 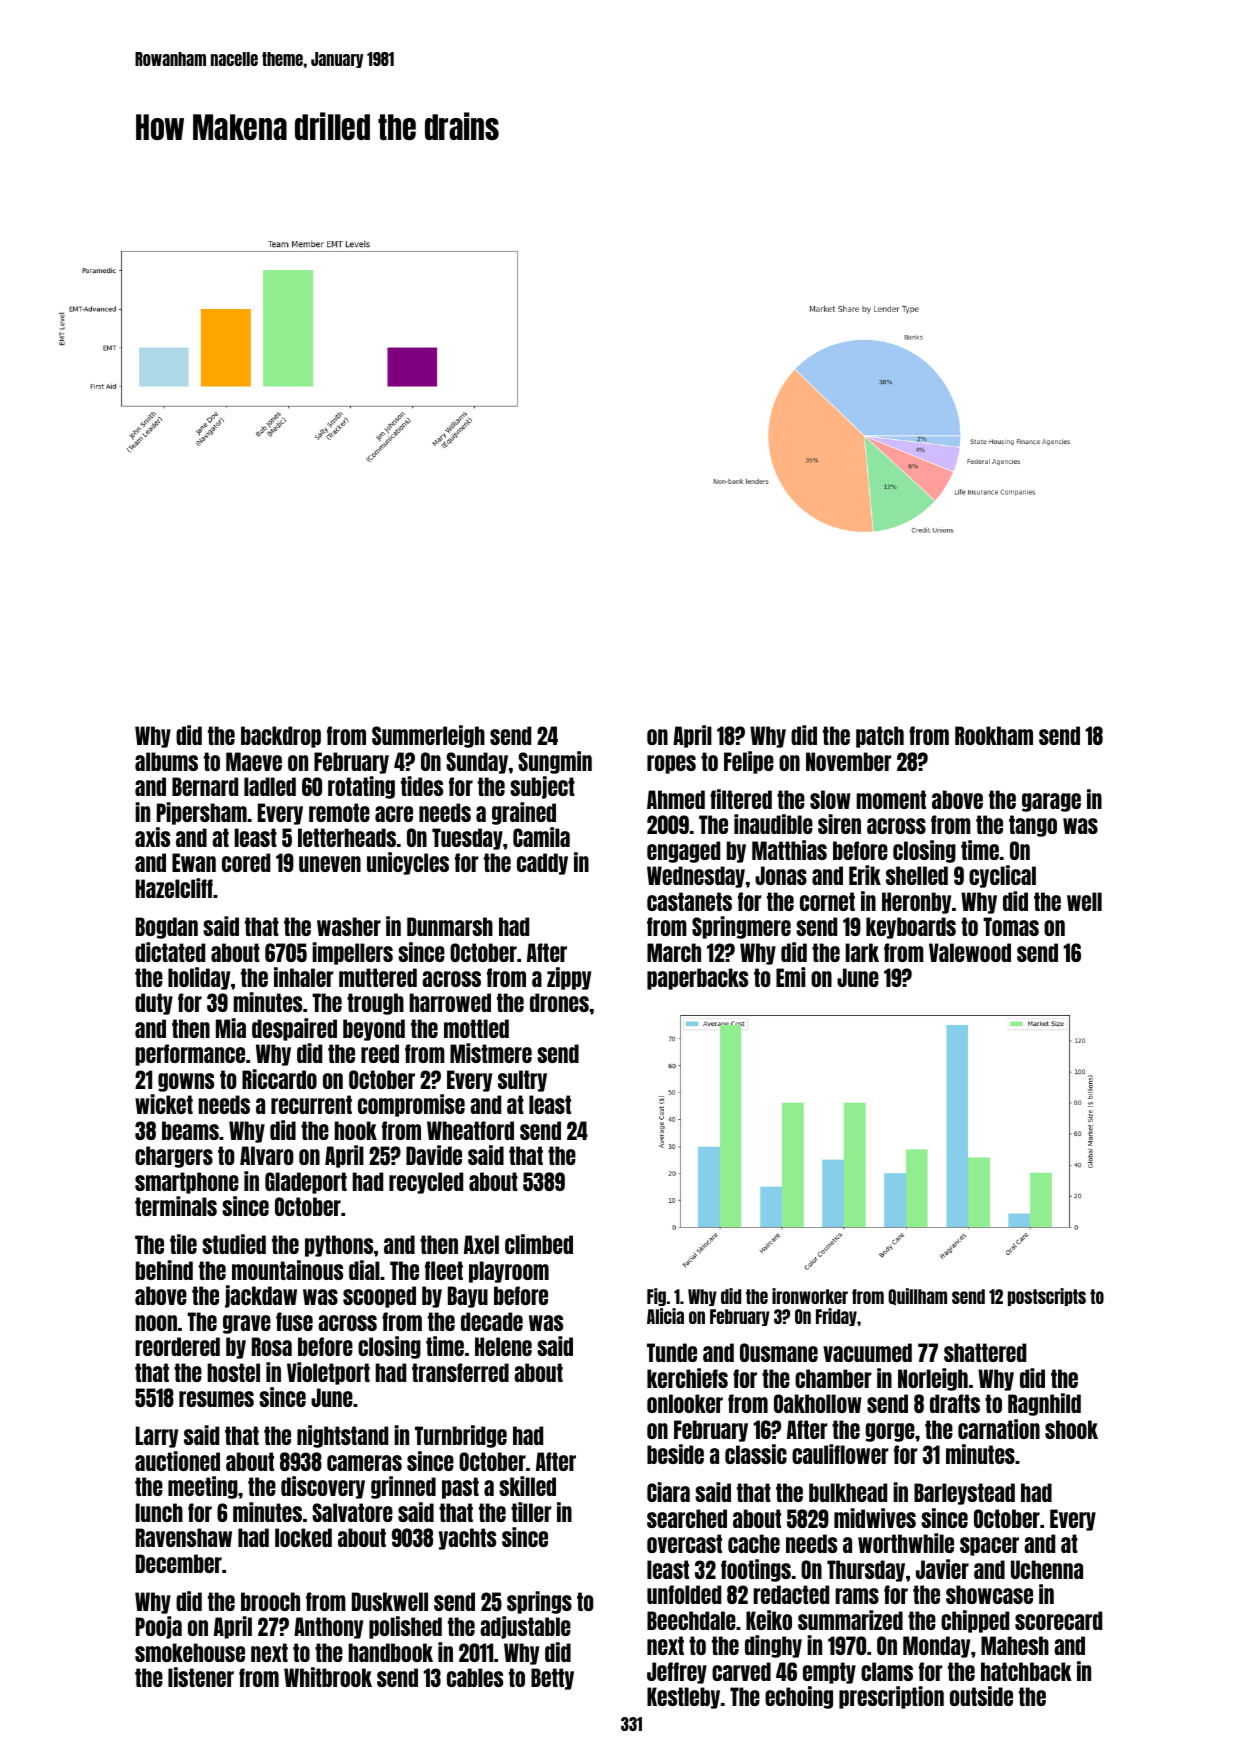 I want to click on Wheatford, so click(x=470, y=1130).
